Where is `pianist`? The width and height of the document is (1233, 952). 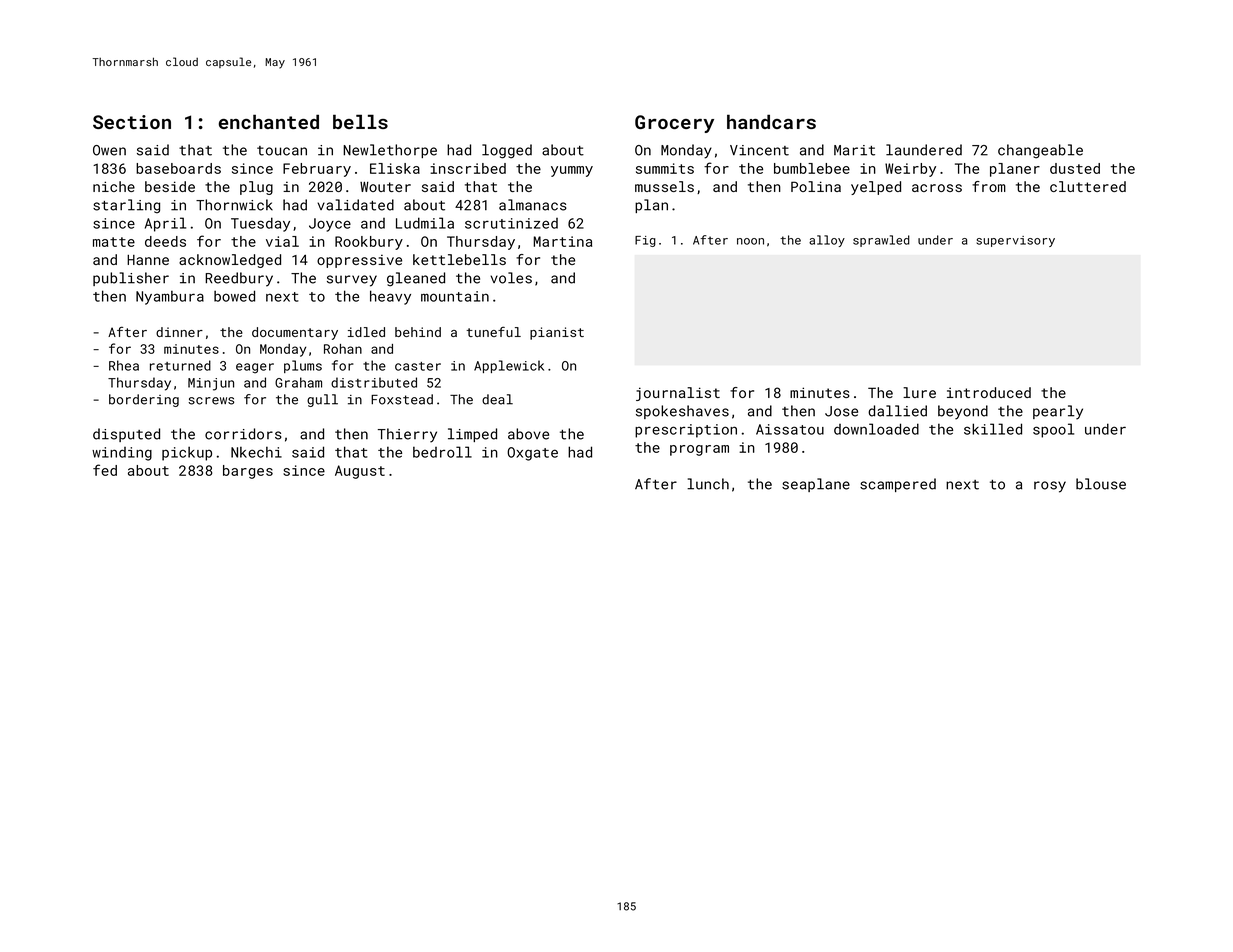
pianist is located at coordinates (557, 333).
